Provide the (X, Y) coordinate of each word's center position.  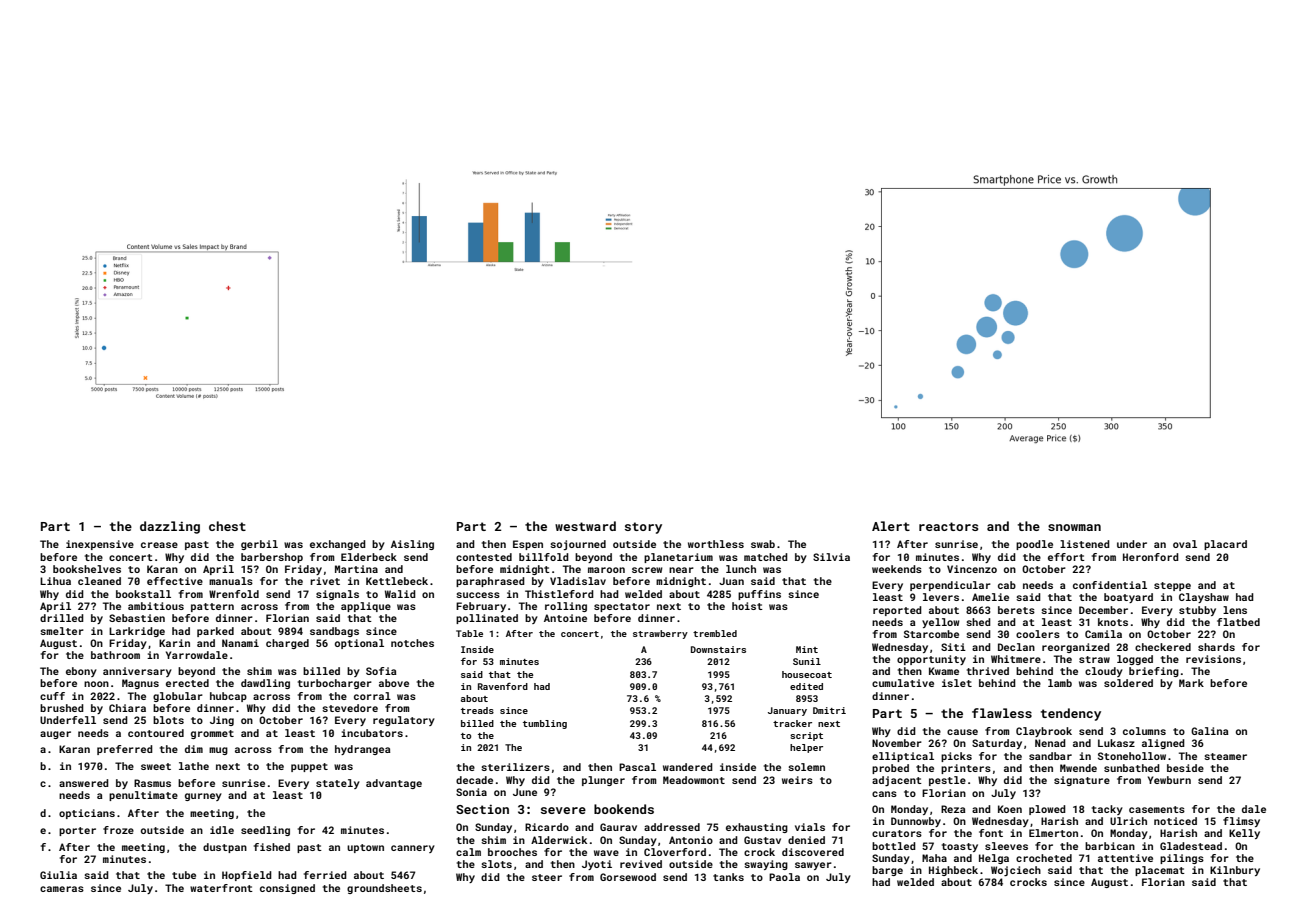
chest (227, 526)
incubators (372, 733)
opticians (87, 814)
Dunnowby (916, 822)
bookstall (143, 594)
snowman (1074, 527)
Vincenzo (972, 569)
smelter (62, 631)
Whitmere (1016, 659)
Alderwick (559, 840)
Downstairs (718, 649)
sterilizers (515, 767)
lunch (741, 569)
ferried (325, 875)
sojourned (578, 545)
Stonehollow (1132, 756)
